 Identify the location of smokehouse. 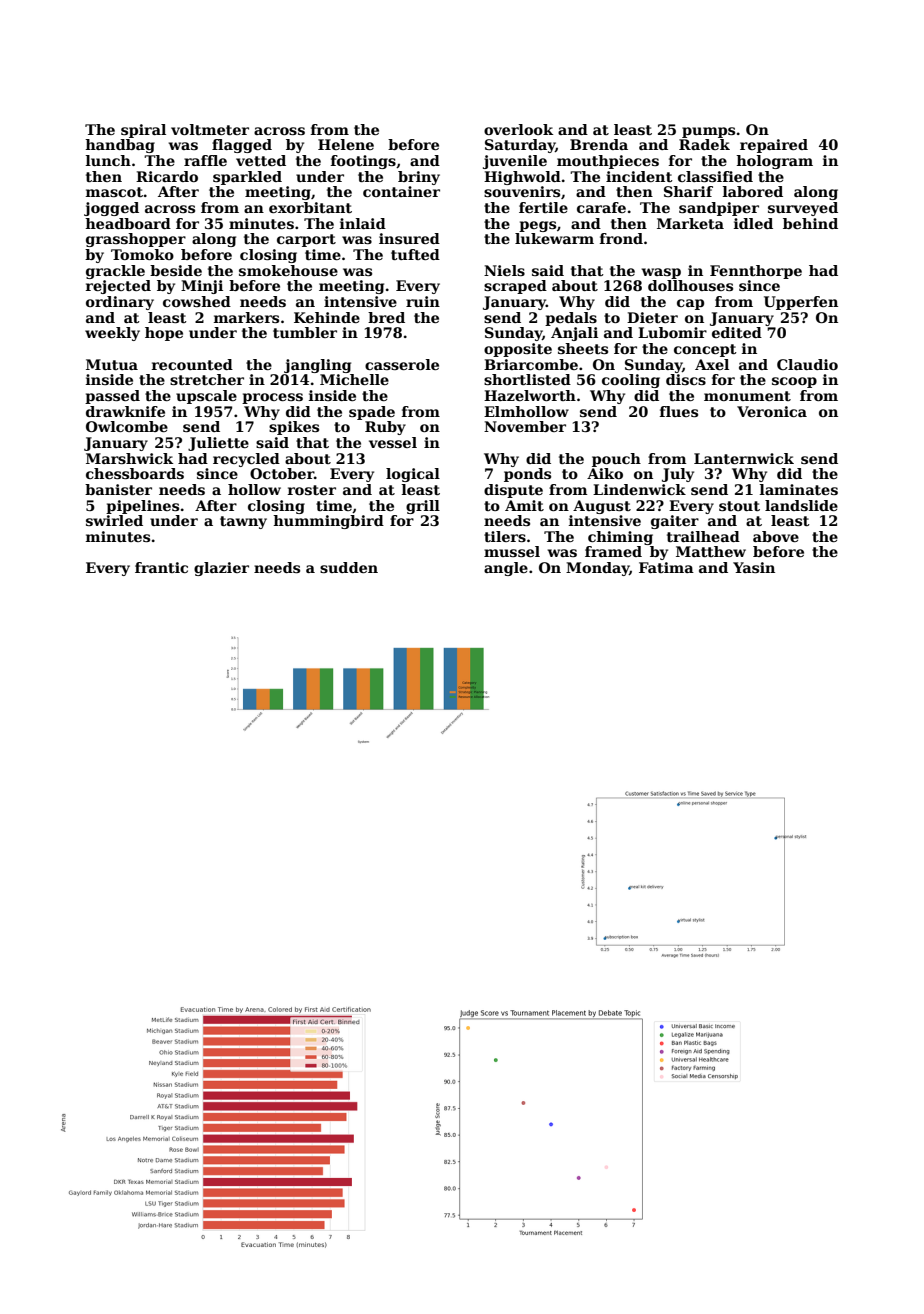
(288, 270).
